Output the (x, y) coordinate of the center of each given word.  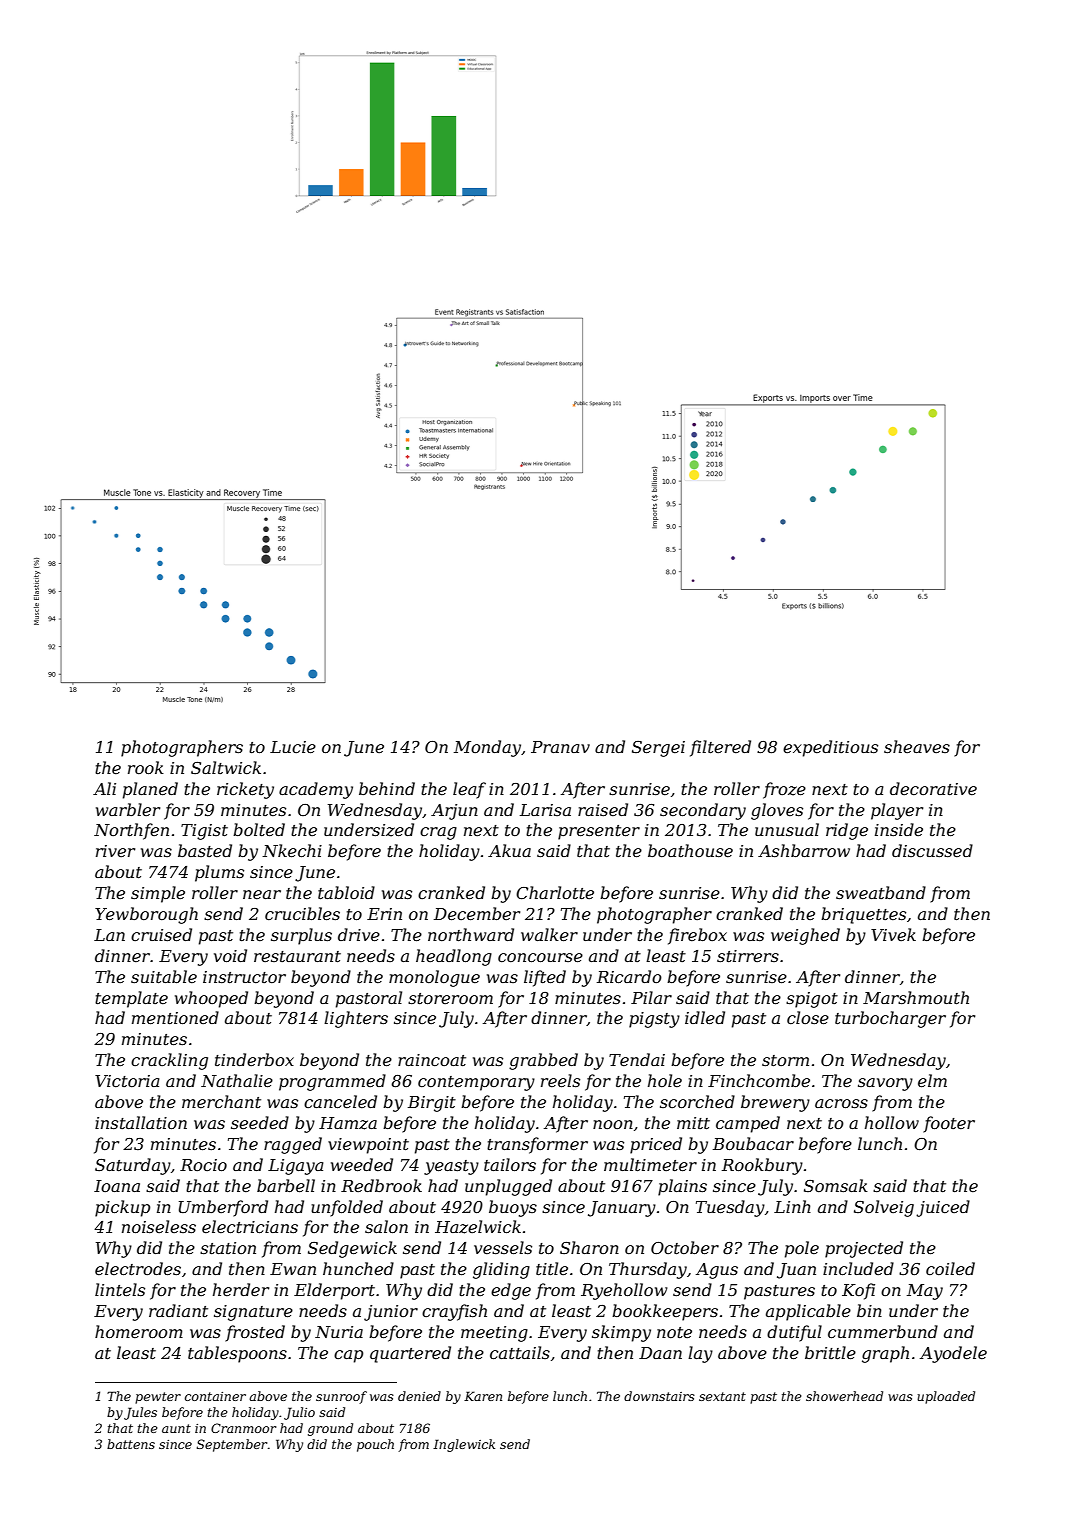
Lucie (293, 747)
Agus (717, 1271)
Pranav (560, 747)
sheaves (917, 746)
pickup (122, 1208)
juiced (943, 1208)
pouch (375, 1445)
